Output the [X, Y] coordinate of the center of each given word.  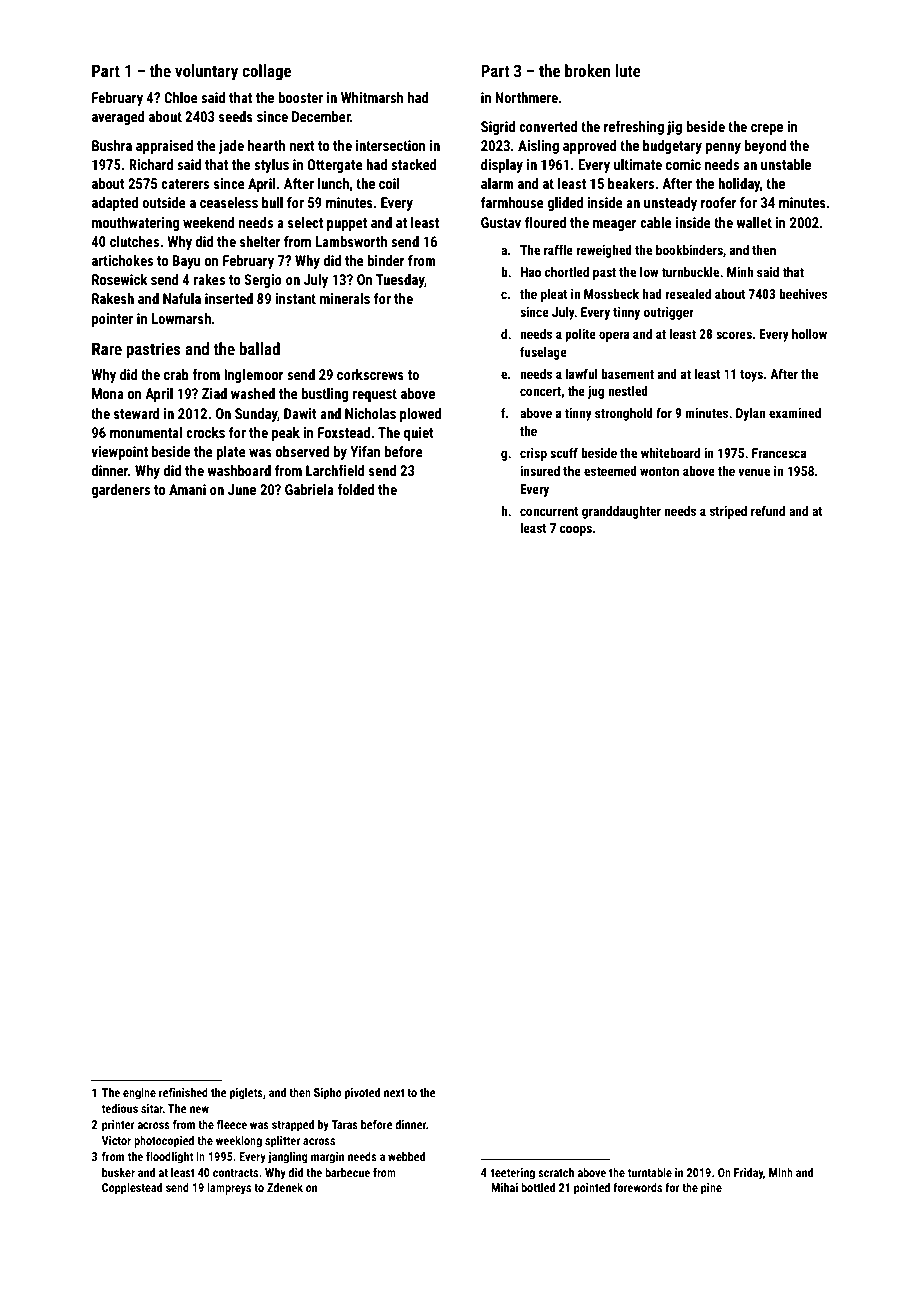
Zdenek [285, 1187]
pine [711, 1189]
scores [734, 335]
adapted [115, 204]
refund [768, 510]
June [242, 489]
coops [576, 530]
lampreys [229, 1189]
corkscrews [370, 374]
